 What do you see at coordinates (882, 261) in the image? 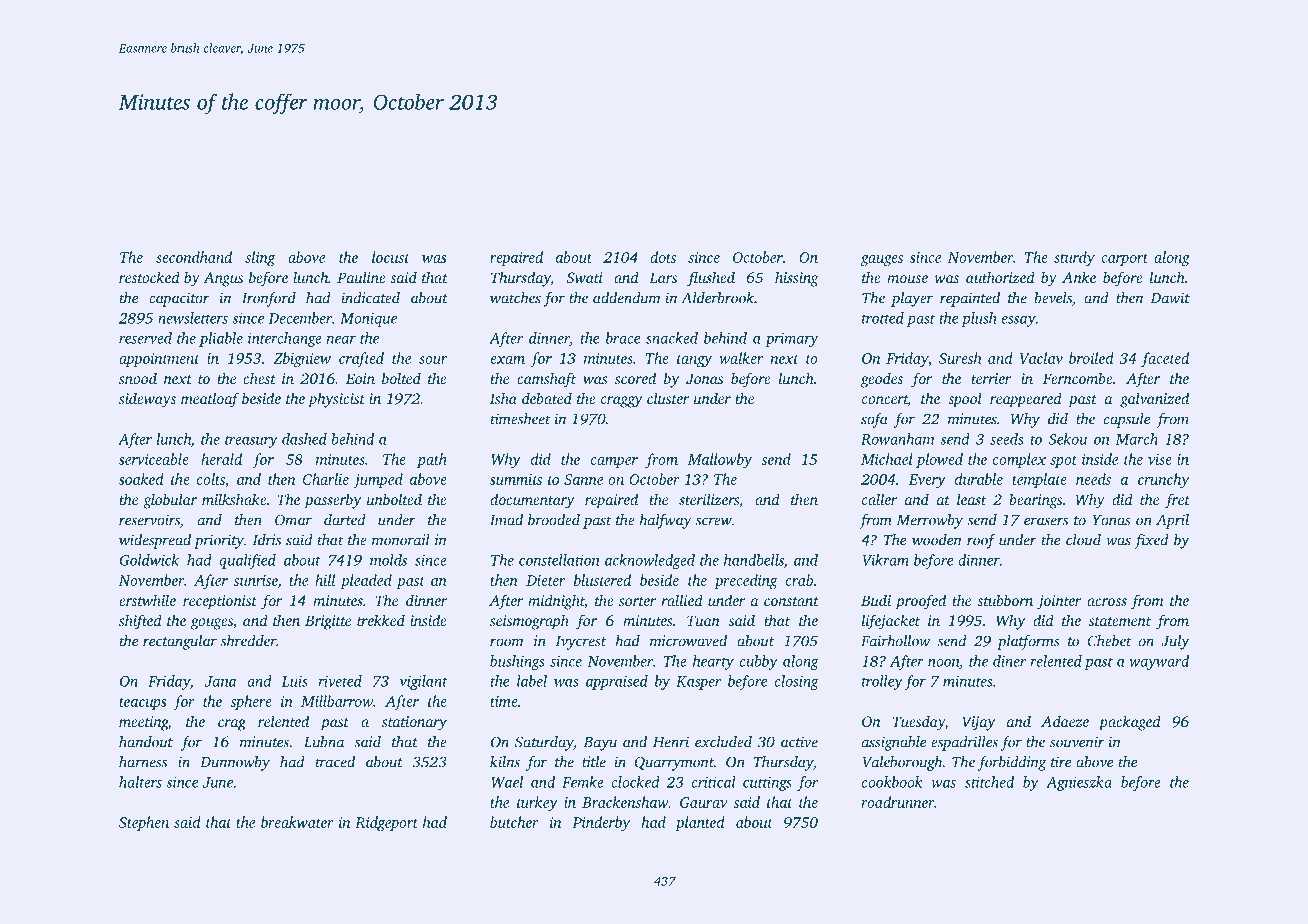
I see `gauges` at bounding box center [882, 261].
